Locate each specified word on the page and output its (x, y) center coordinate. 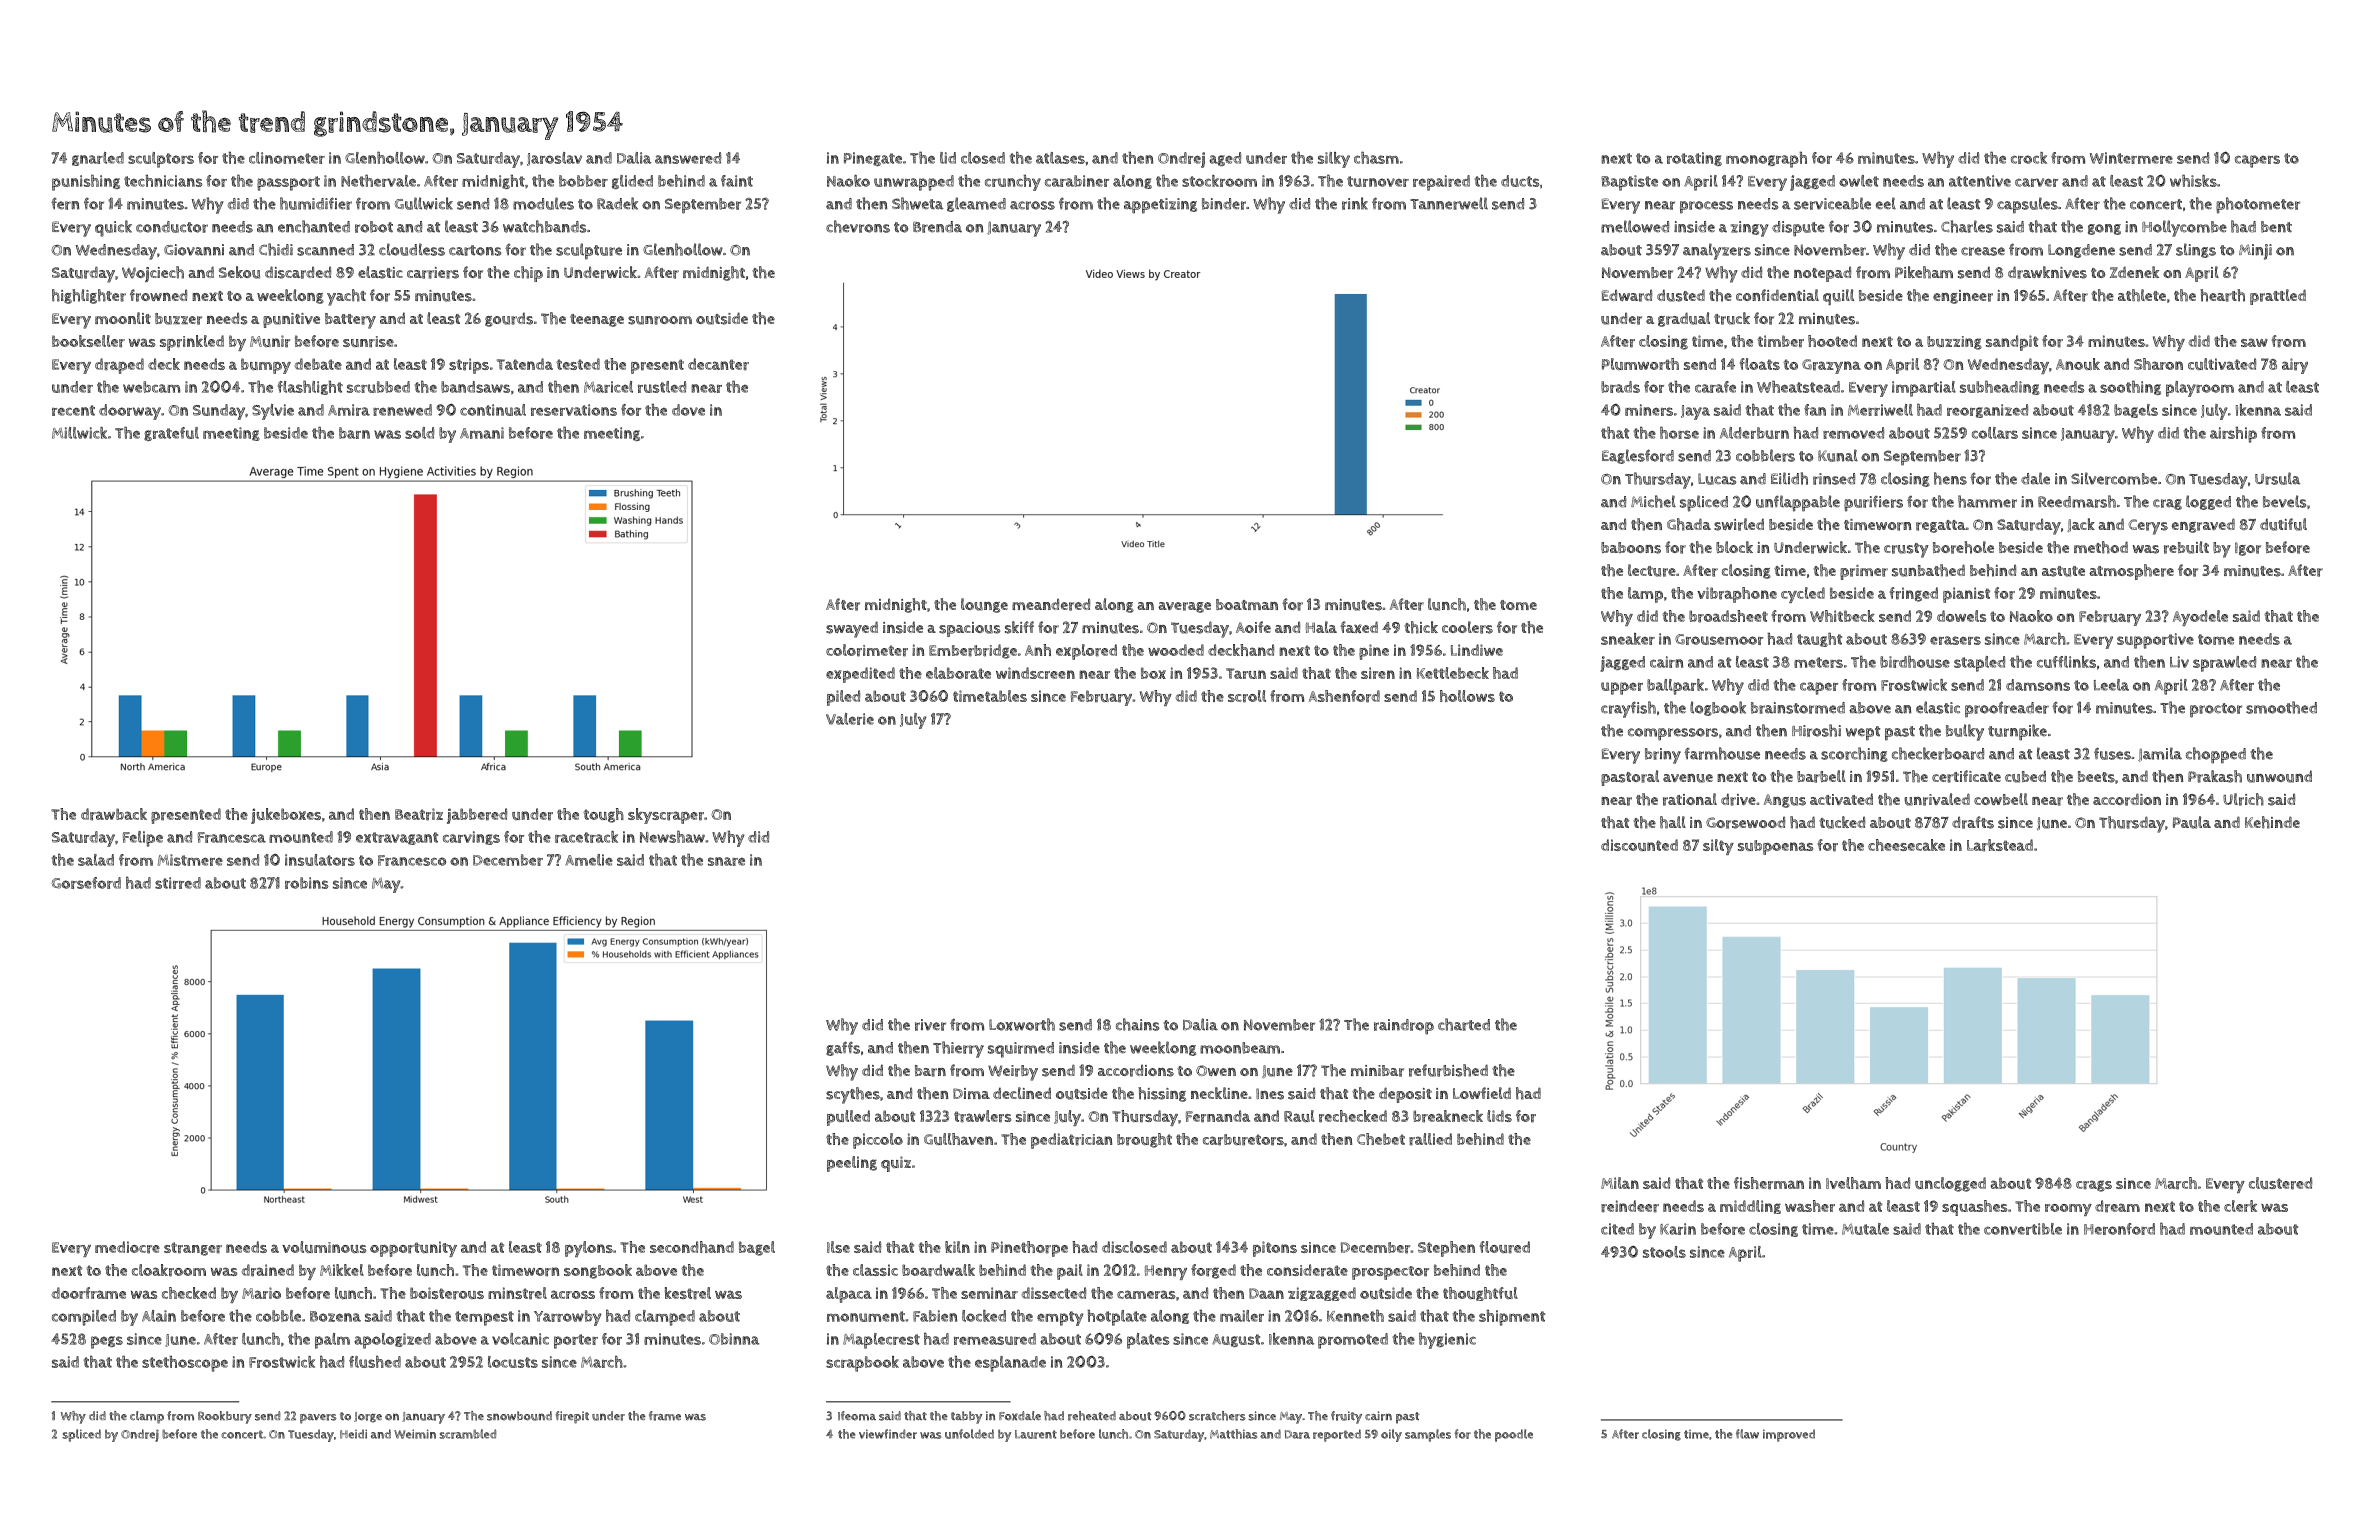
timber (1780, 341)
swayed (852, 629)
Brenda (937, 227)
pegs (107, 1342)
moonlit (123, 318)
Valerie (850, 719)
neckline (1219, 1093)
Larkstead (2000, 845)
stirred (178, 883)
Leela (2111, 685)
